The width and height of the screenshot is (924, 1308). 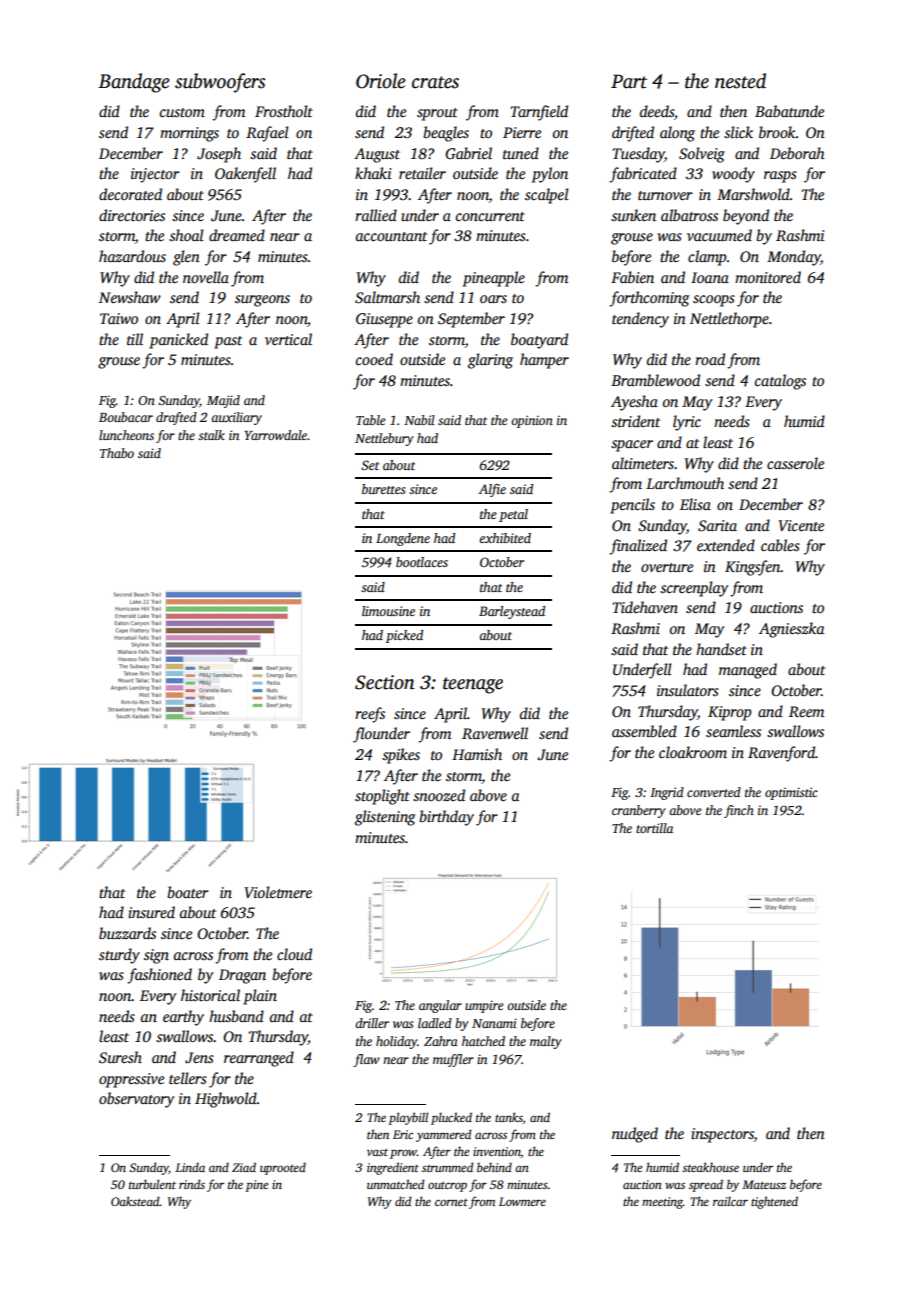 I want to click on Linda, so click(x=190, y=1167).
